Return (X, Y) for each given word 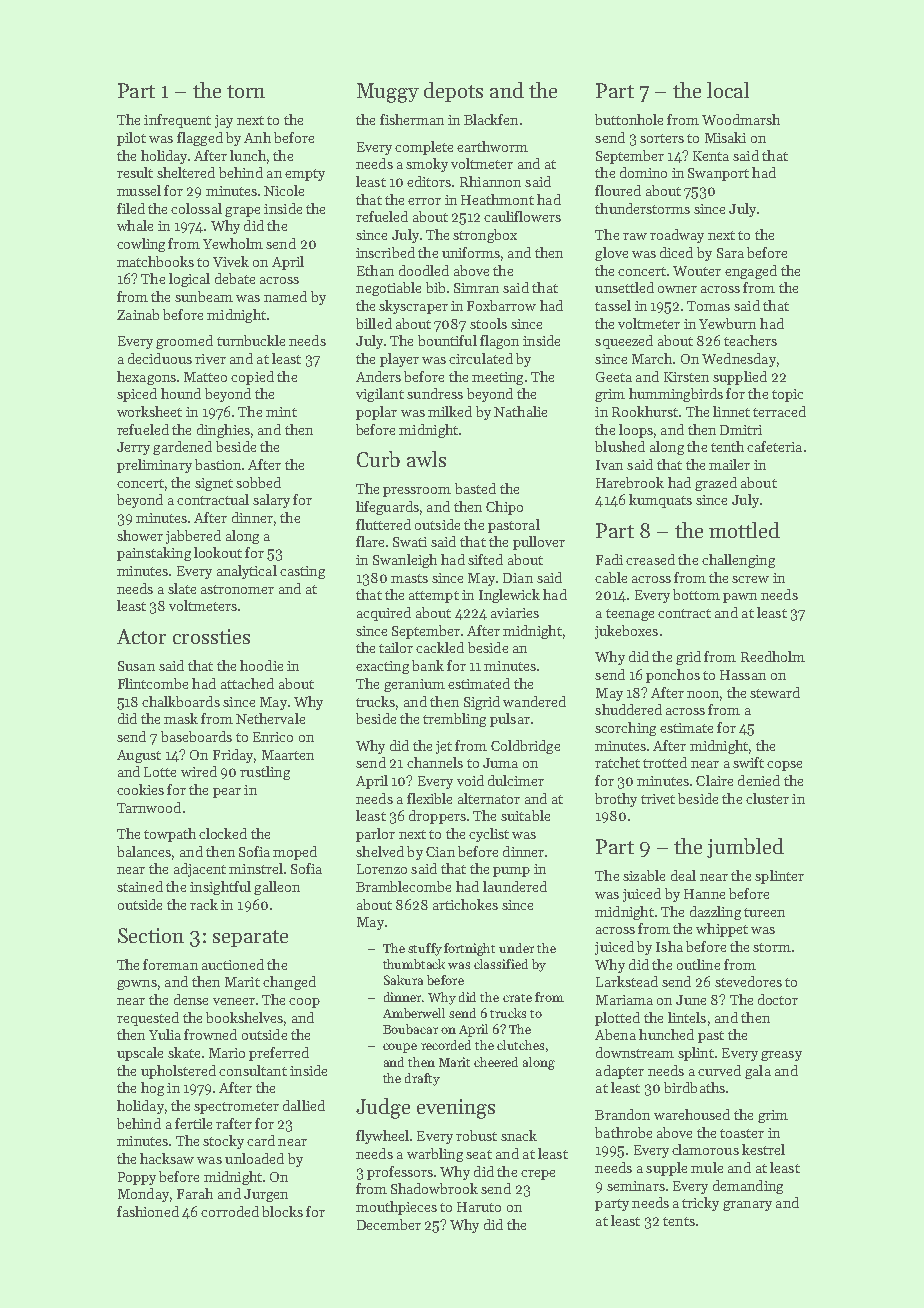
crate (517, 998)
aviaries (515, 613)
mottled (744, 530)
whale (135, 225)
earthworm (492, 146)
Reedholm (773, 656)
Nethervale (270, 718)
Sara (730, 253)
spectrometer (236, 1108)
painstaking (154, 554)
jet (444, 747)
